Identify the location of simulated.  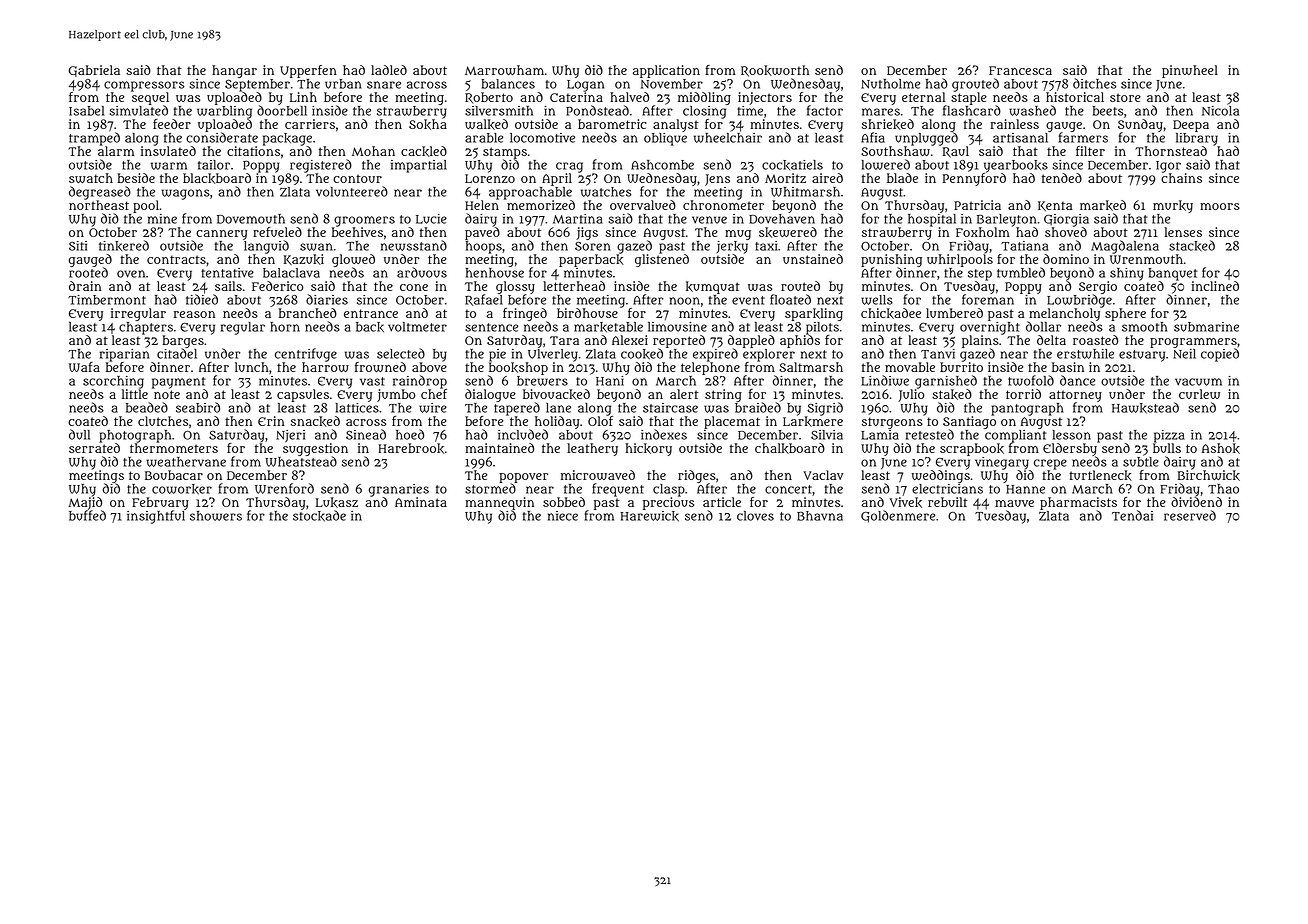
(139, 110).
